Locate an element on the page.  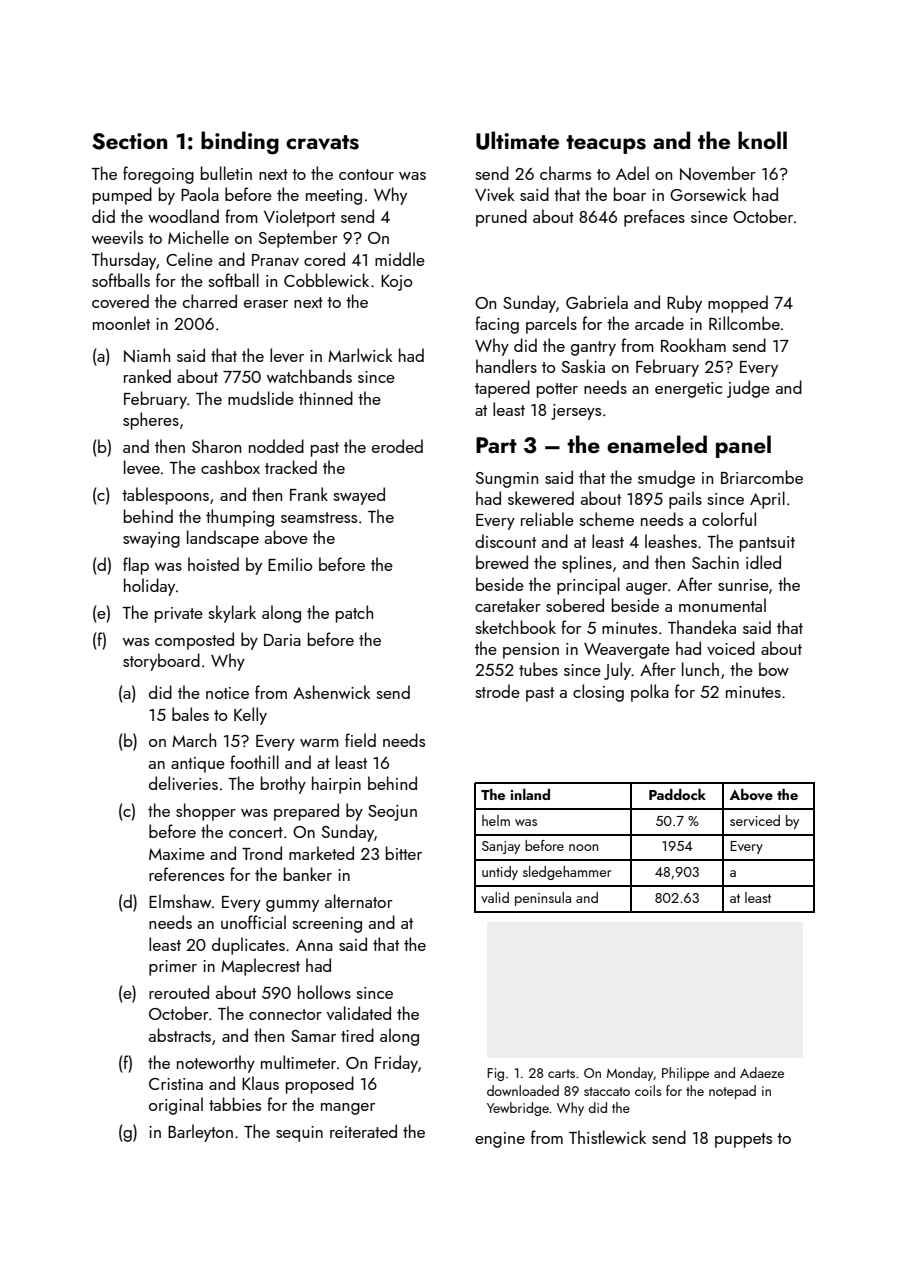
thumping is located at coordinates (240, 518).
